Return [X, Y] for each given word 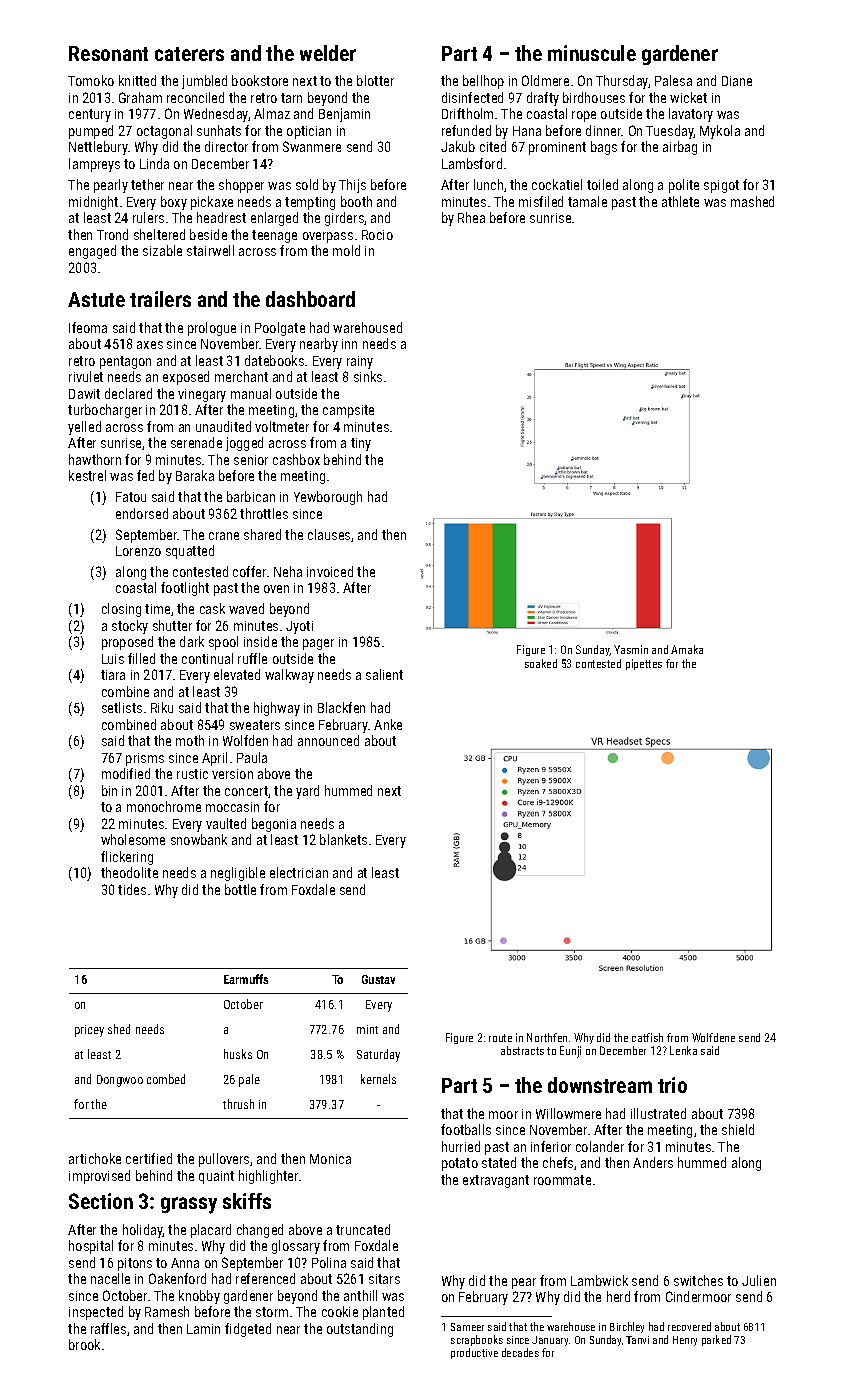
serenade [196, 442]
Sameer [467, 1327]
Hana [527, 131]
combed [166, 1079]
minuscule [592, 53]
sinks [368, 376]
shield [738, 1129]
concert [246, 791]
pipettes [644, 664]
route [500, 1038]
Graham [140, 97]
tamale [587, 201]
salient [384, 674]
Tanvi [637, 1340]
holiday [143, 1231]
